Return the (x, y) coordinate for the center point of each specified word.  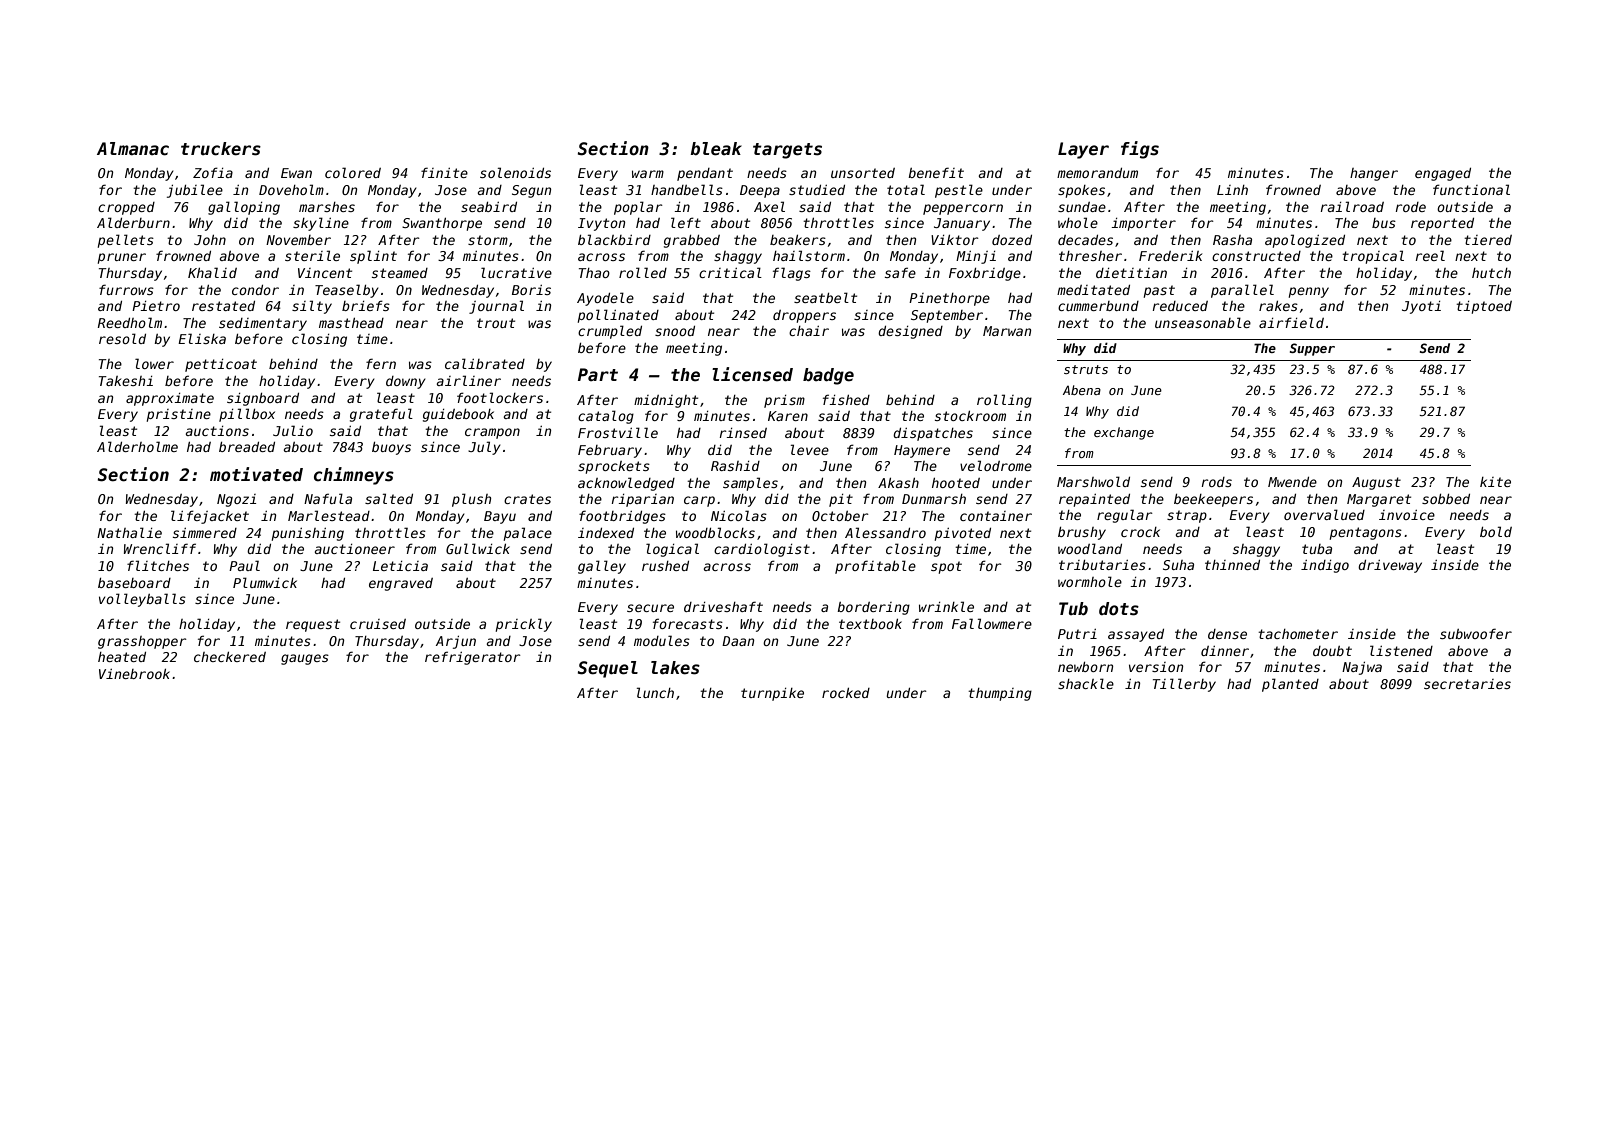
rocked (846, 693)
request (313, 625)
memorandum (1097, 173)
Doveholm (291, 189)
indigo (1325, 566)
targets (787, 151)
